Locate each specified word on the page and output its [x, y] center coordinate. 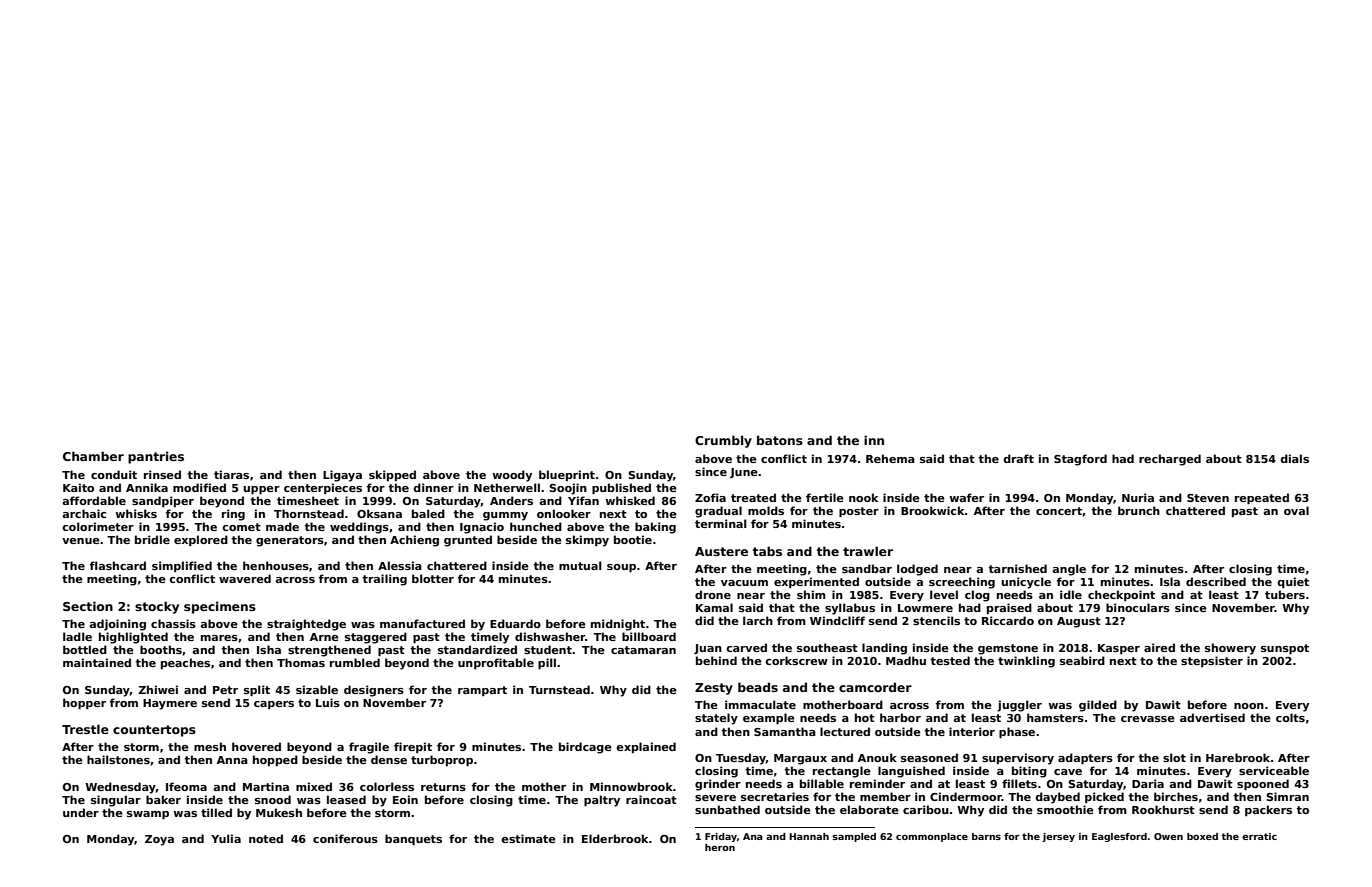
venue [81, 541]
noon [1249, 706]
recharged [1170, 460]
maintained [97, 662]
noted [266, 838]
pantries [156, 457]
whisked [630, 500]
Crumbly [723, 441]
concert [1059, 511]
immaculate [760, 704]
